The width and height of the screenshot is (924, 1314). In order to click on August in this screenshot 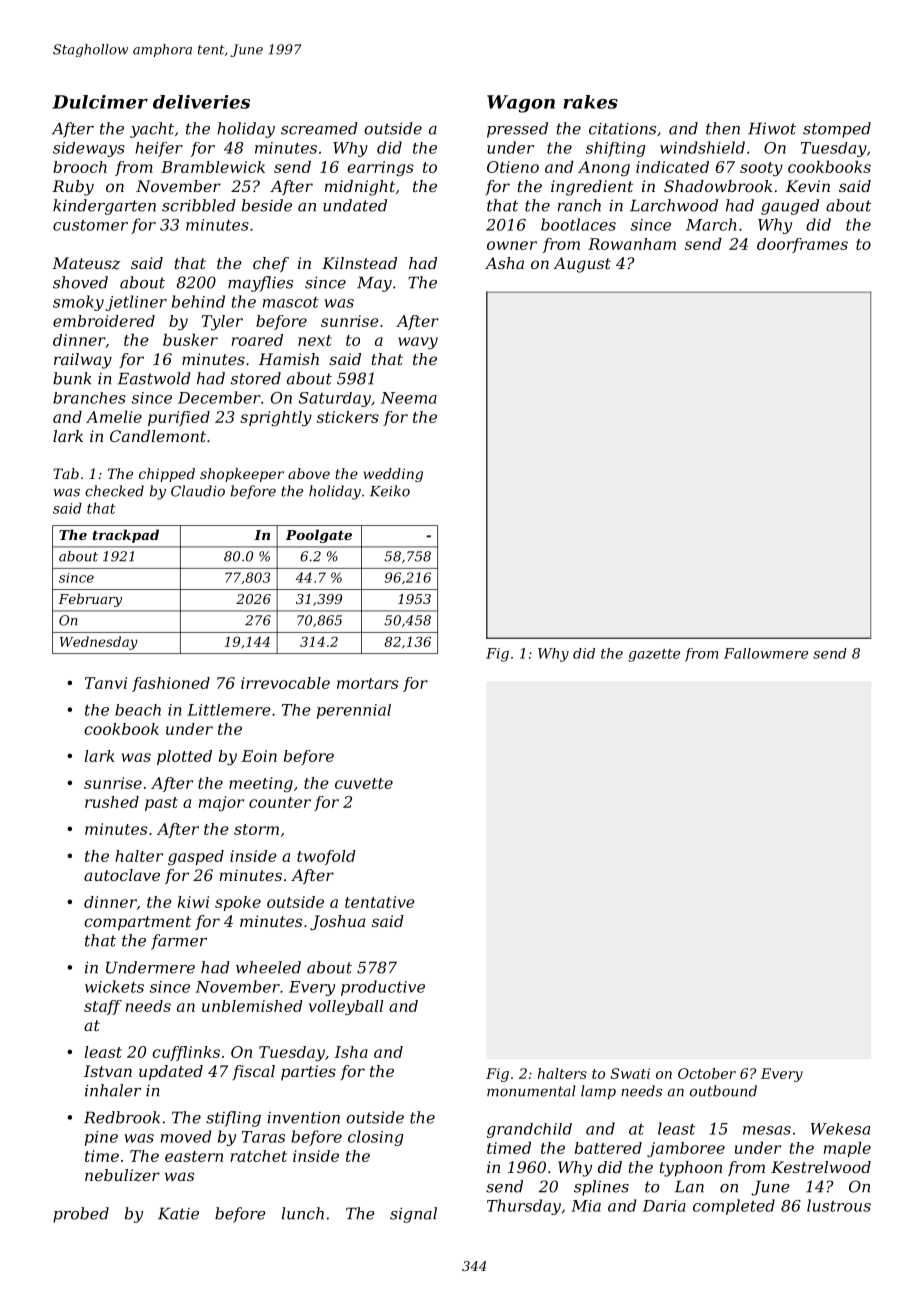, I will do `click(582, 265)`.
